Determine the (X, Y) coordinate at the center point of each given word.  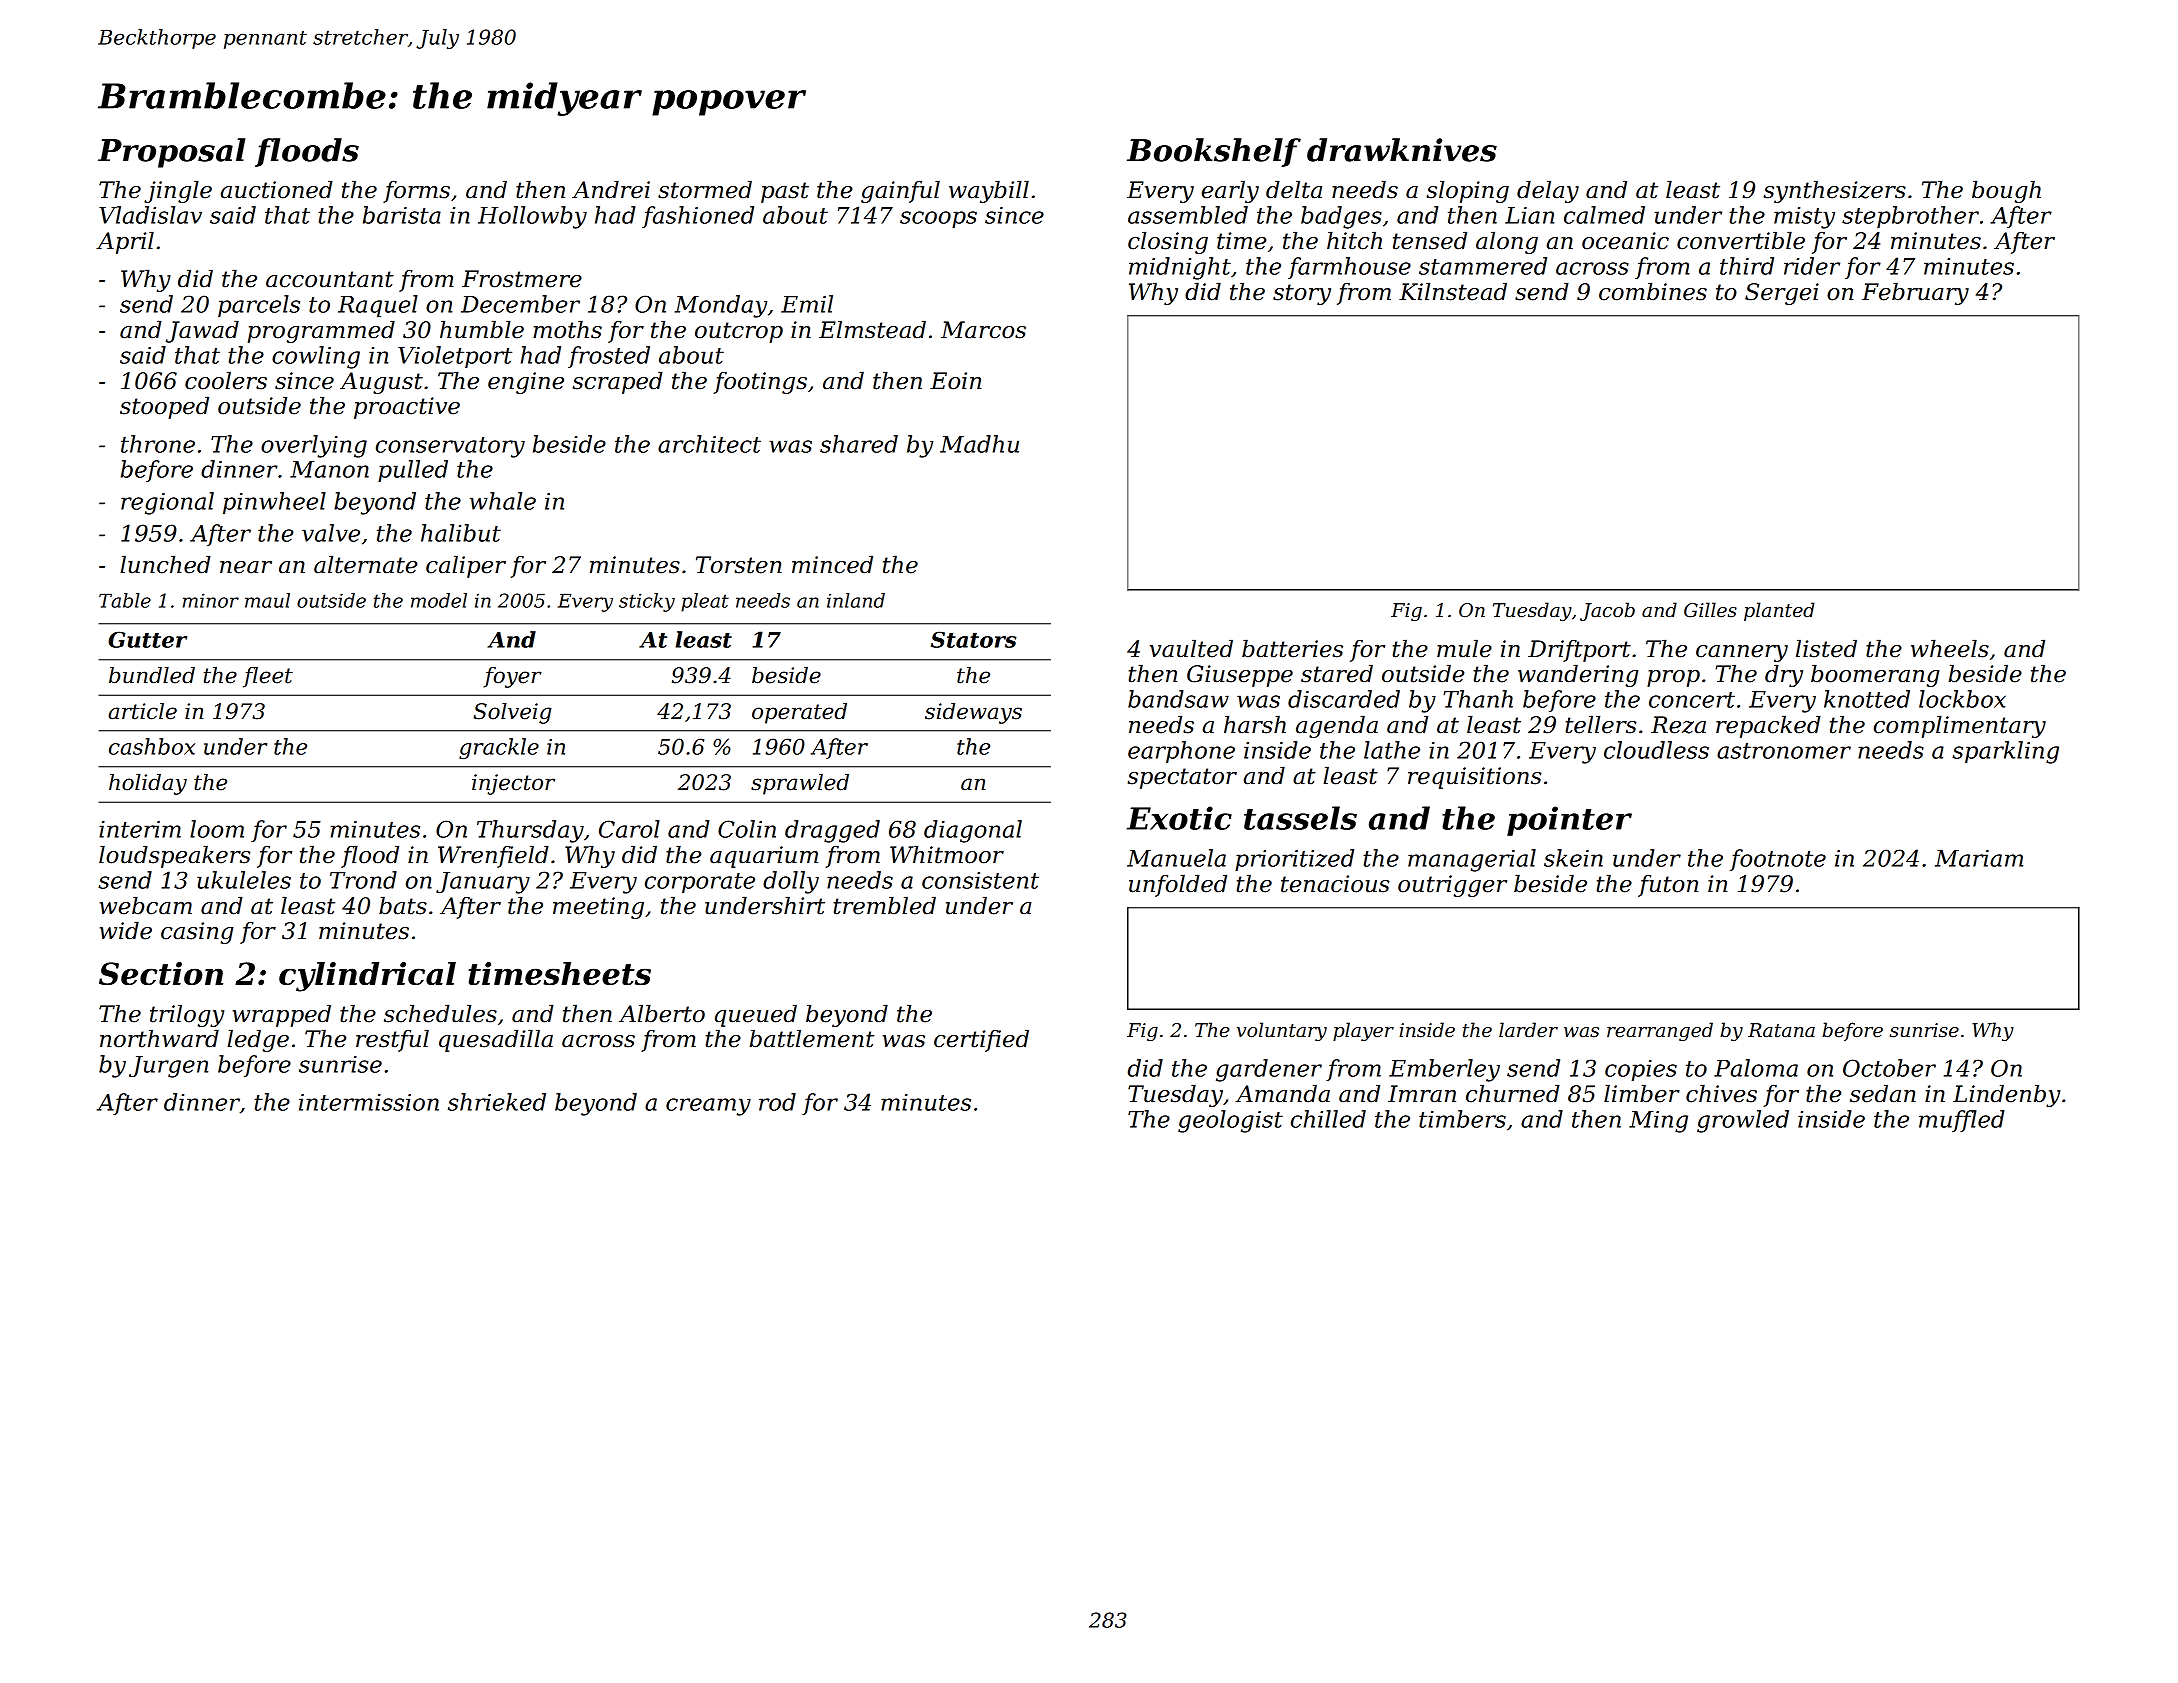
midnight (1180, 268)
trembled (885, 905)
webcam (146, 905)
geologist (1230, 1121)
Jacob (1607, 611)
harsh (1255, 724)
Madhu (979, 444)
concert (1692, 700)
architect (709, 444)
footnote (1777, 860)
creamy (708, 1107)
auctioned (277, 189)
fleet (268, 677)
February (1915, 293)
